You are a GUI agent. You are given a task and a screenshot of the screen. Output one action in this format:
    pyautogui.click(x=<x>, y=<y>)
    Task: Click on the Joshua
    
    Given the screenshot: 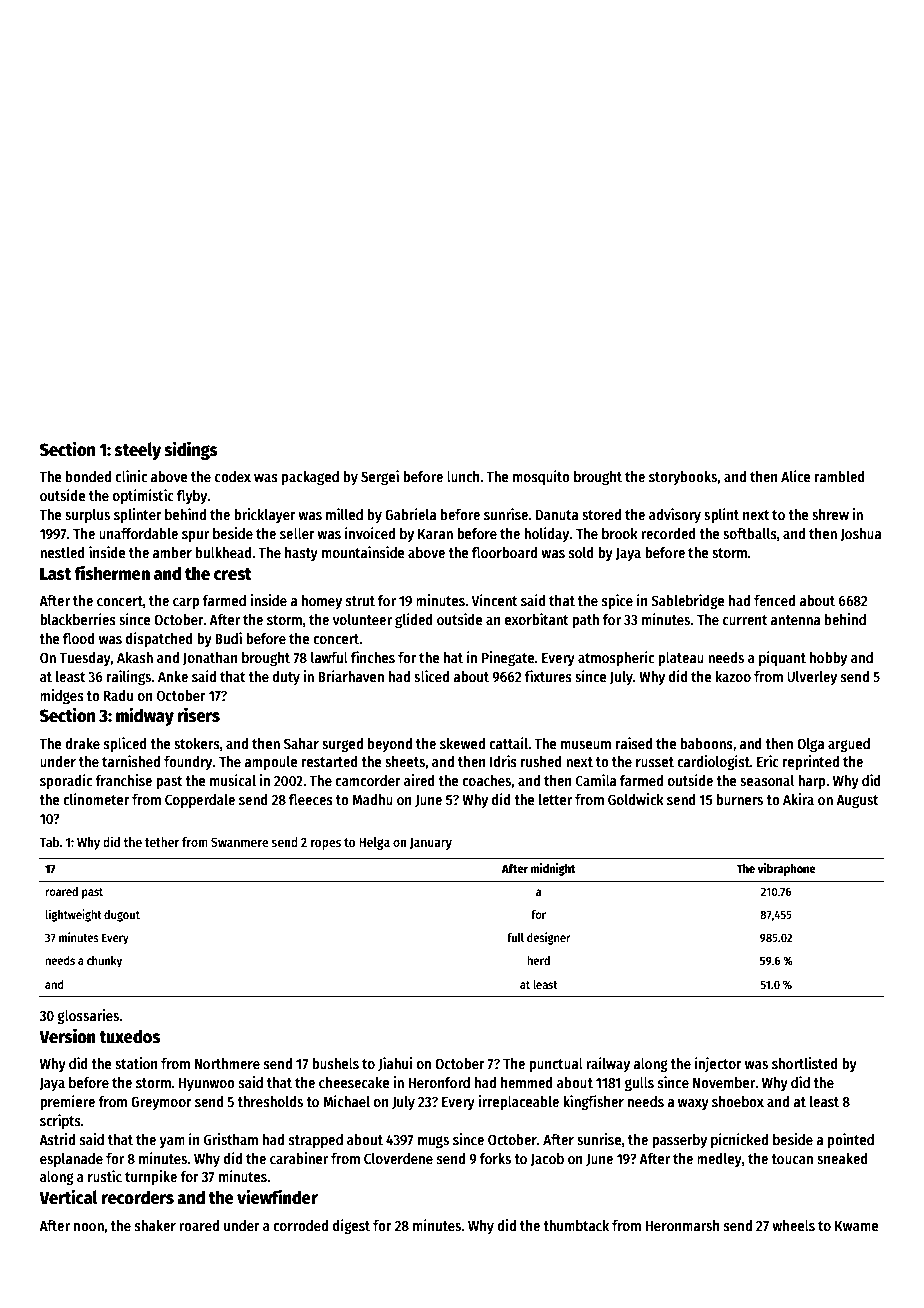 What is the action you would take?
    pyautogui.click(x=860, y=534)
